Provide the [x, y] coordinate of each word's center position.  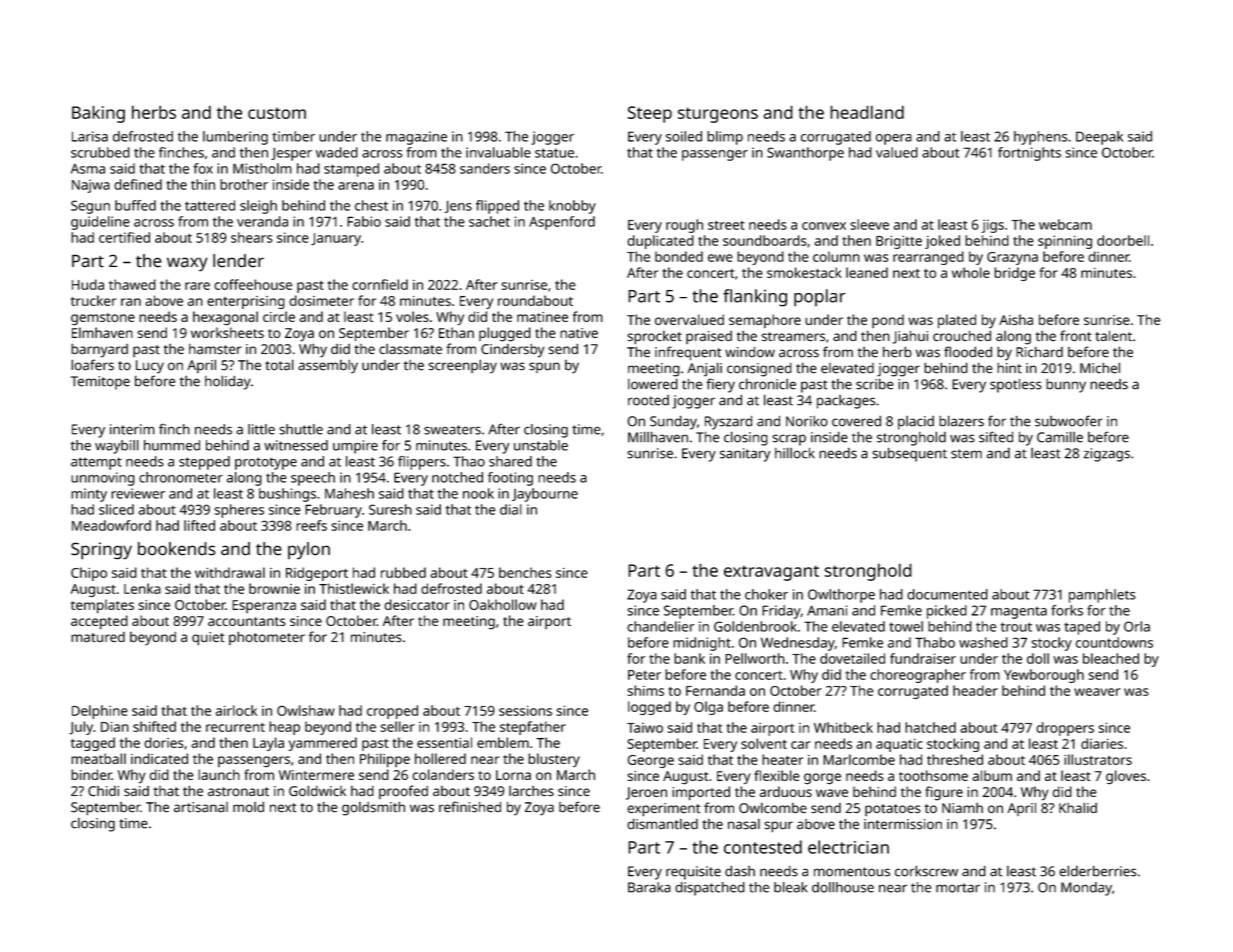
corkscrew [926, 871]
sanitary [745, 455]
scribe [875, 384]
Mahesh [349, 493]
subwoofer [1069, 421]
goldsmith [373, 808]
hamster [215, 349]
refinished [470, 807]
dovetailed [852, 658]
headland [867, 112]
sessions [525, 710]
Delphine [100, 712]
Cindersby [513, 351]
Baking [98, 114]
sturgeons [718, 115]
